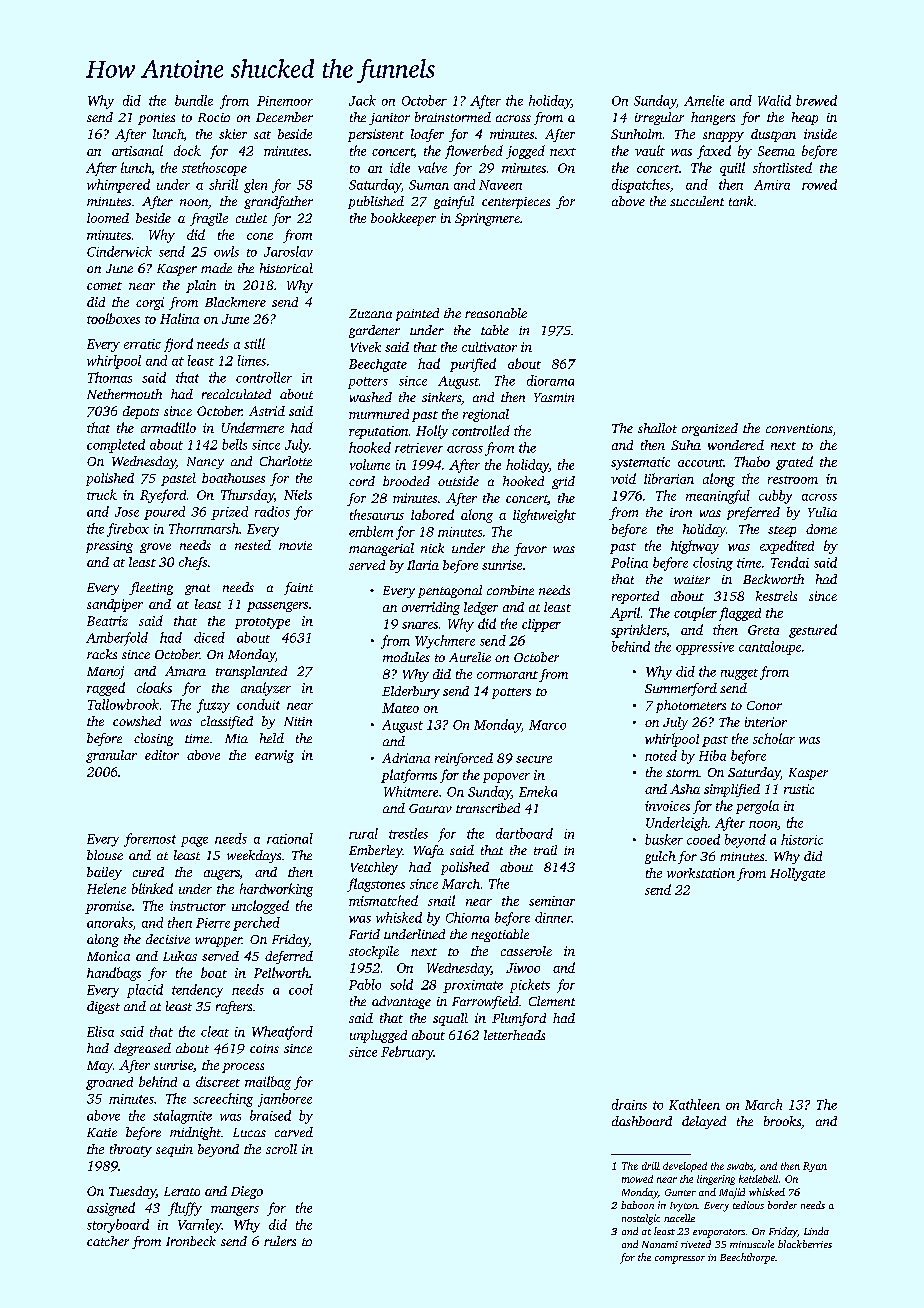 The height and width of the image is (1308, 924). What do you see at coordinates (710, 429) in the image?
I see `organized` at bounding box center [710, 429].
